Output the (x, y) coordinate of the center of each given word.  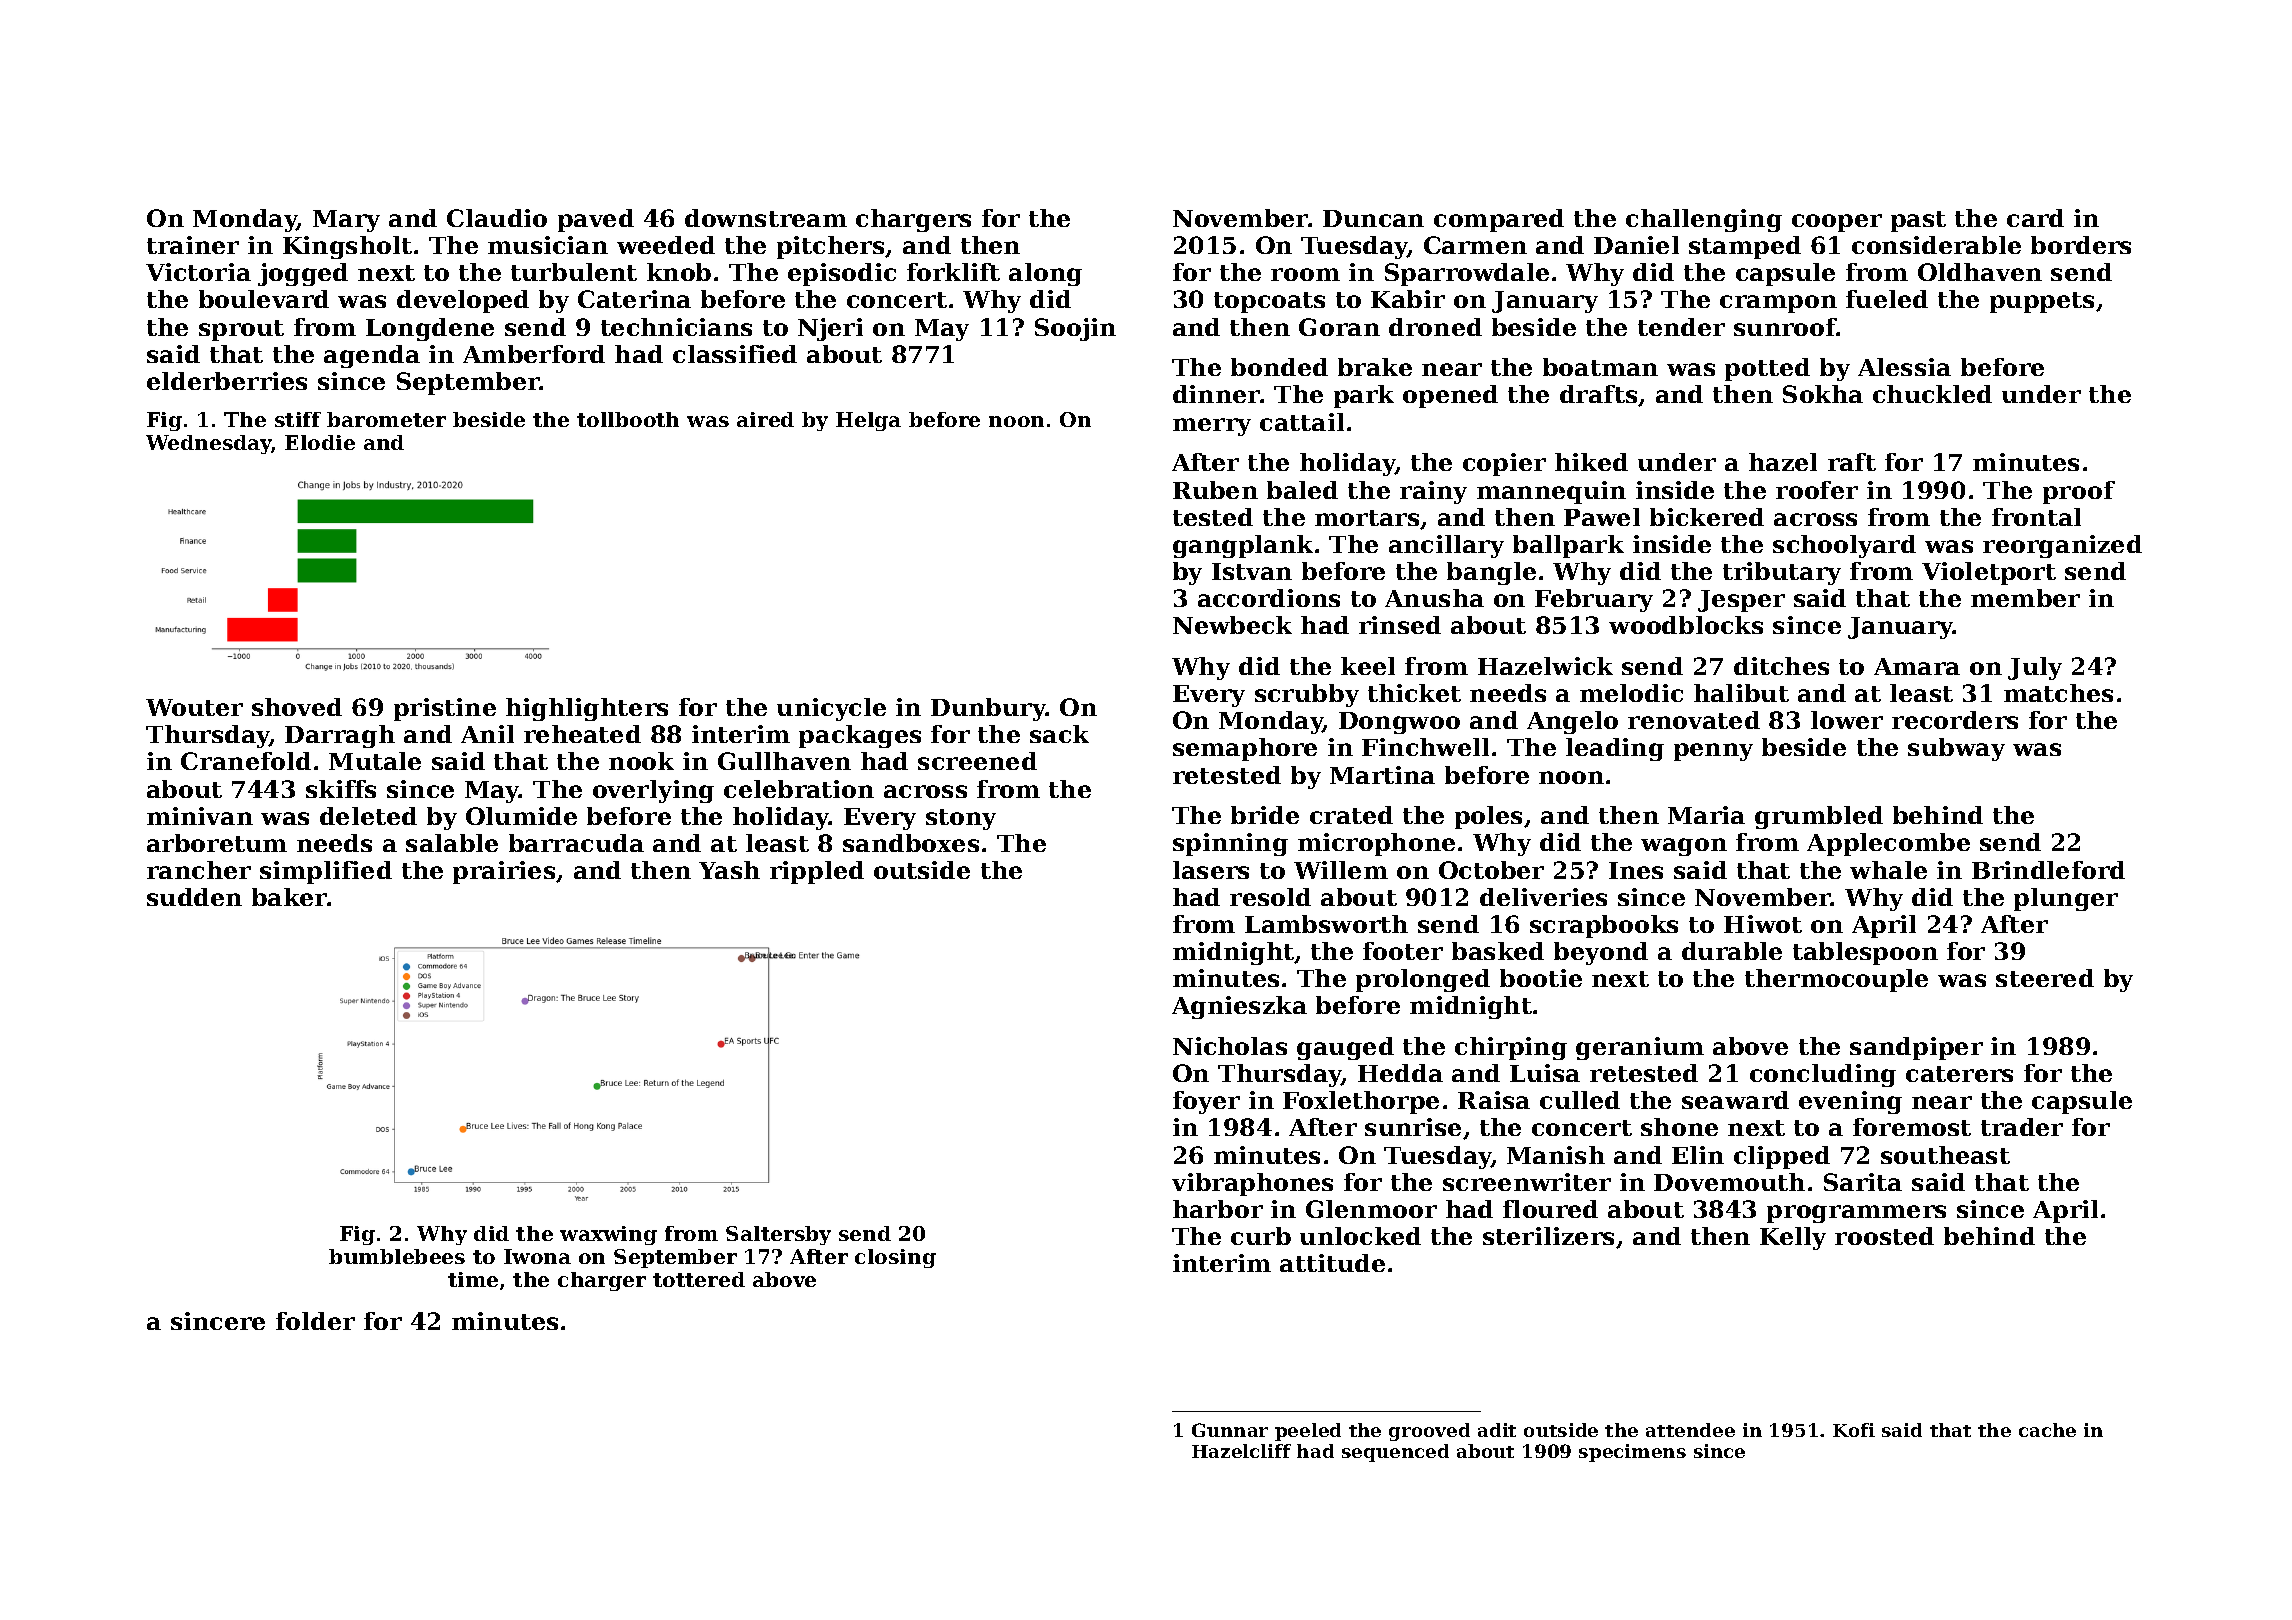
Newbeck (1232, 625)
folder (315, 1321)
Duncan (1373, 218)
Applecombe (1888, 844)
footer (1403, 951)
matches (2058, 693)
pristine (445, 709)
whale (1888, 870)
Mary (346, 221)
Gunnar (1230, 1430)
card (2035, 218)
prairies (504, 872)
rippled (817, 872)
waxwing (608, 1235)
